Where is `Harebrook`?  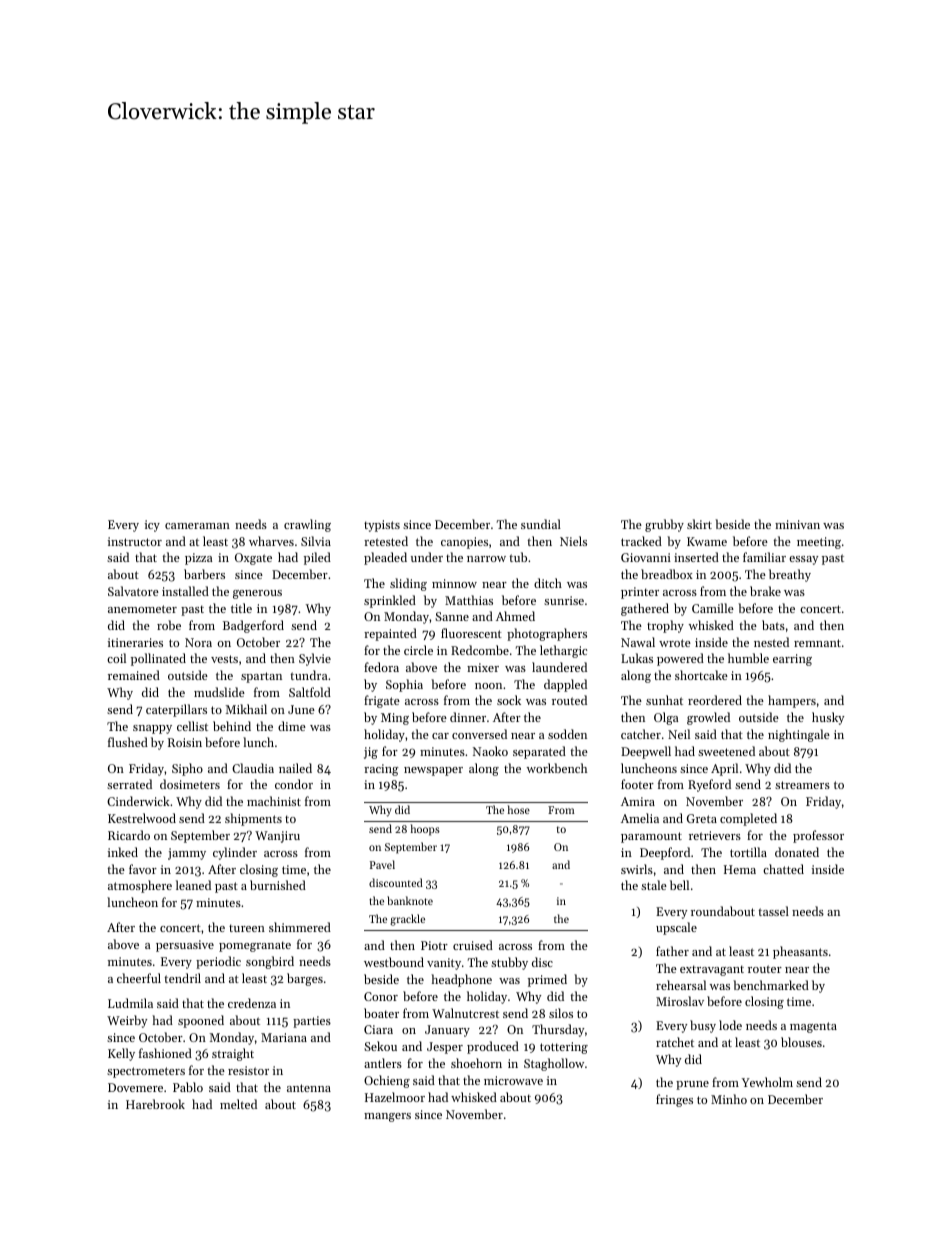 Harebrook is located at coordinates (155, 1104).
